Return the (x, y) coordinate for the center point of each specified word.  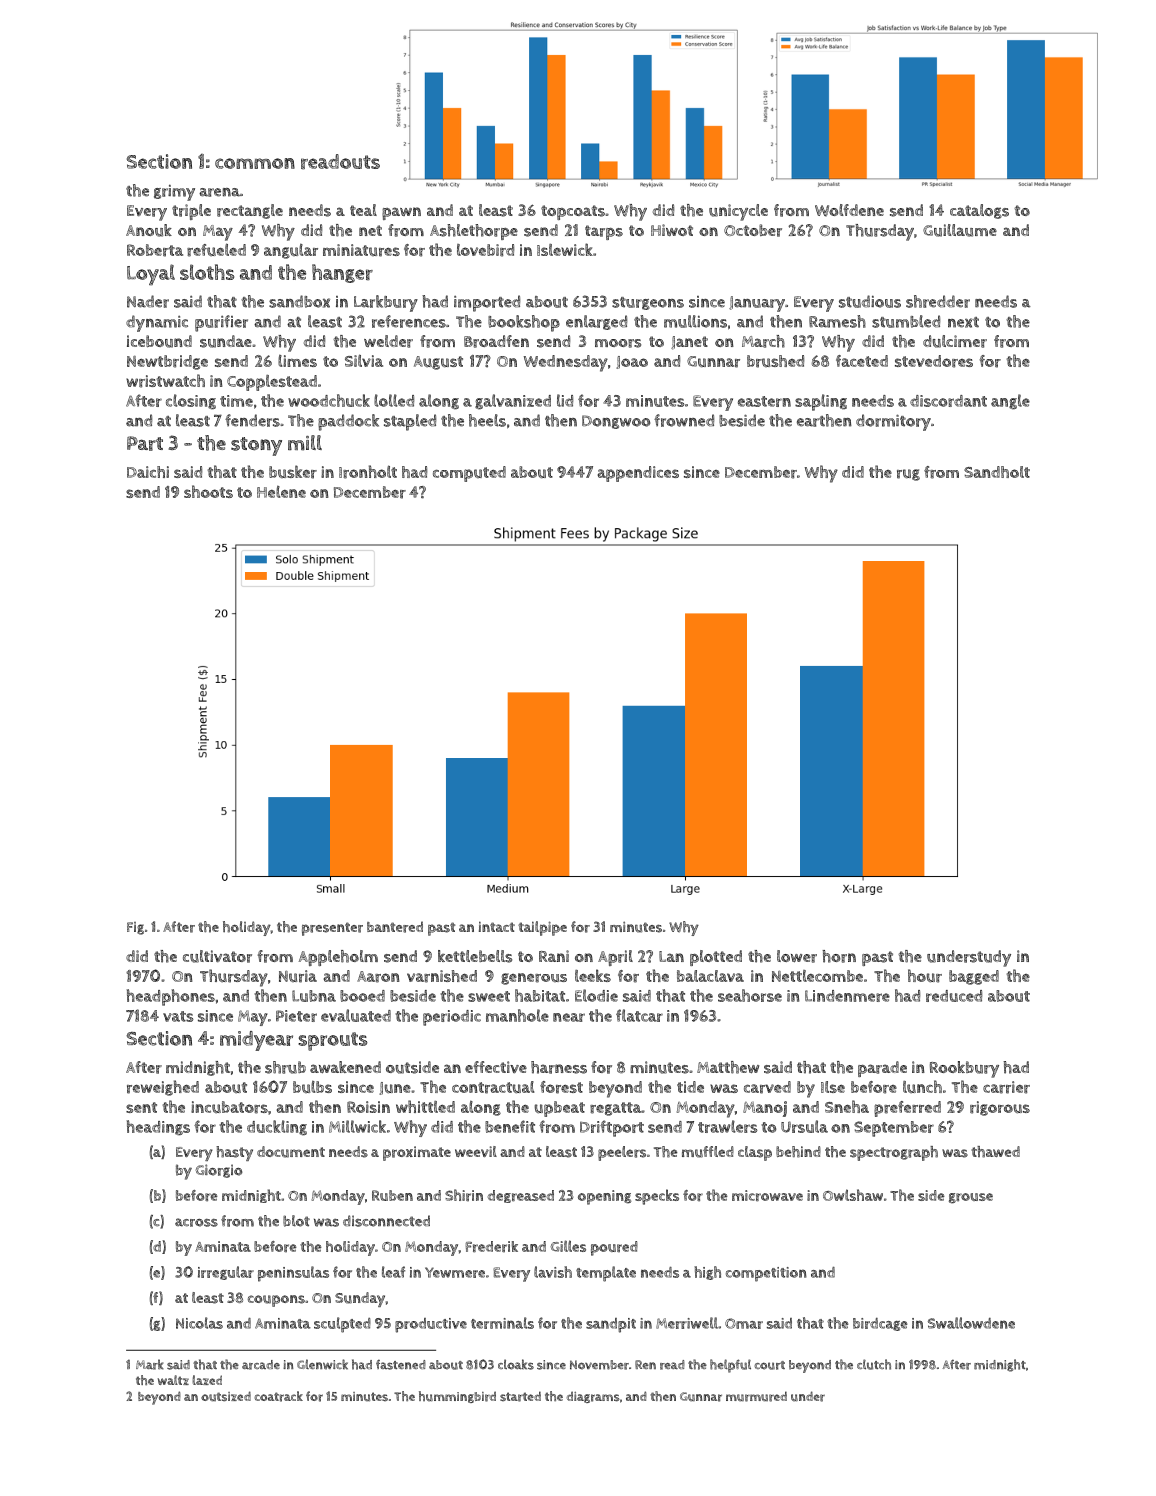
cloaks (516, 1364)
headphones (171, 997)
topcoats (573, 212)
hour (925, 976)
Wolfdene (849, 210)
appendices (638, 474)
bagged (974, 977)
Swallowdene (971, 1323)
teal (363, 210)
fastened (401, 1365)
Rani (554, 956)
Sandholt (997, 472)
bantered (395, 927)
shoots (208, 491)
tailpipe (542, 928)
